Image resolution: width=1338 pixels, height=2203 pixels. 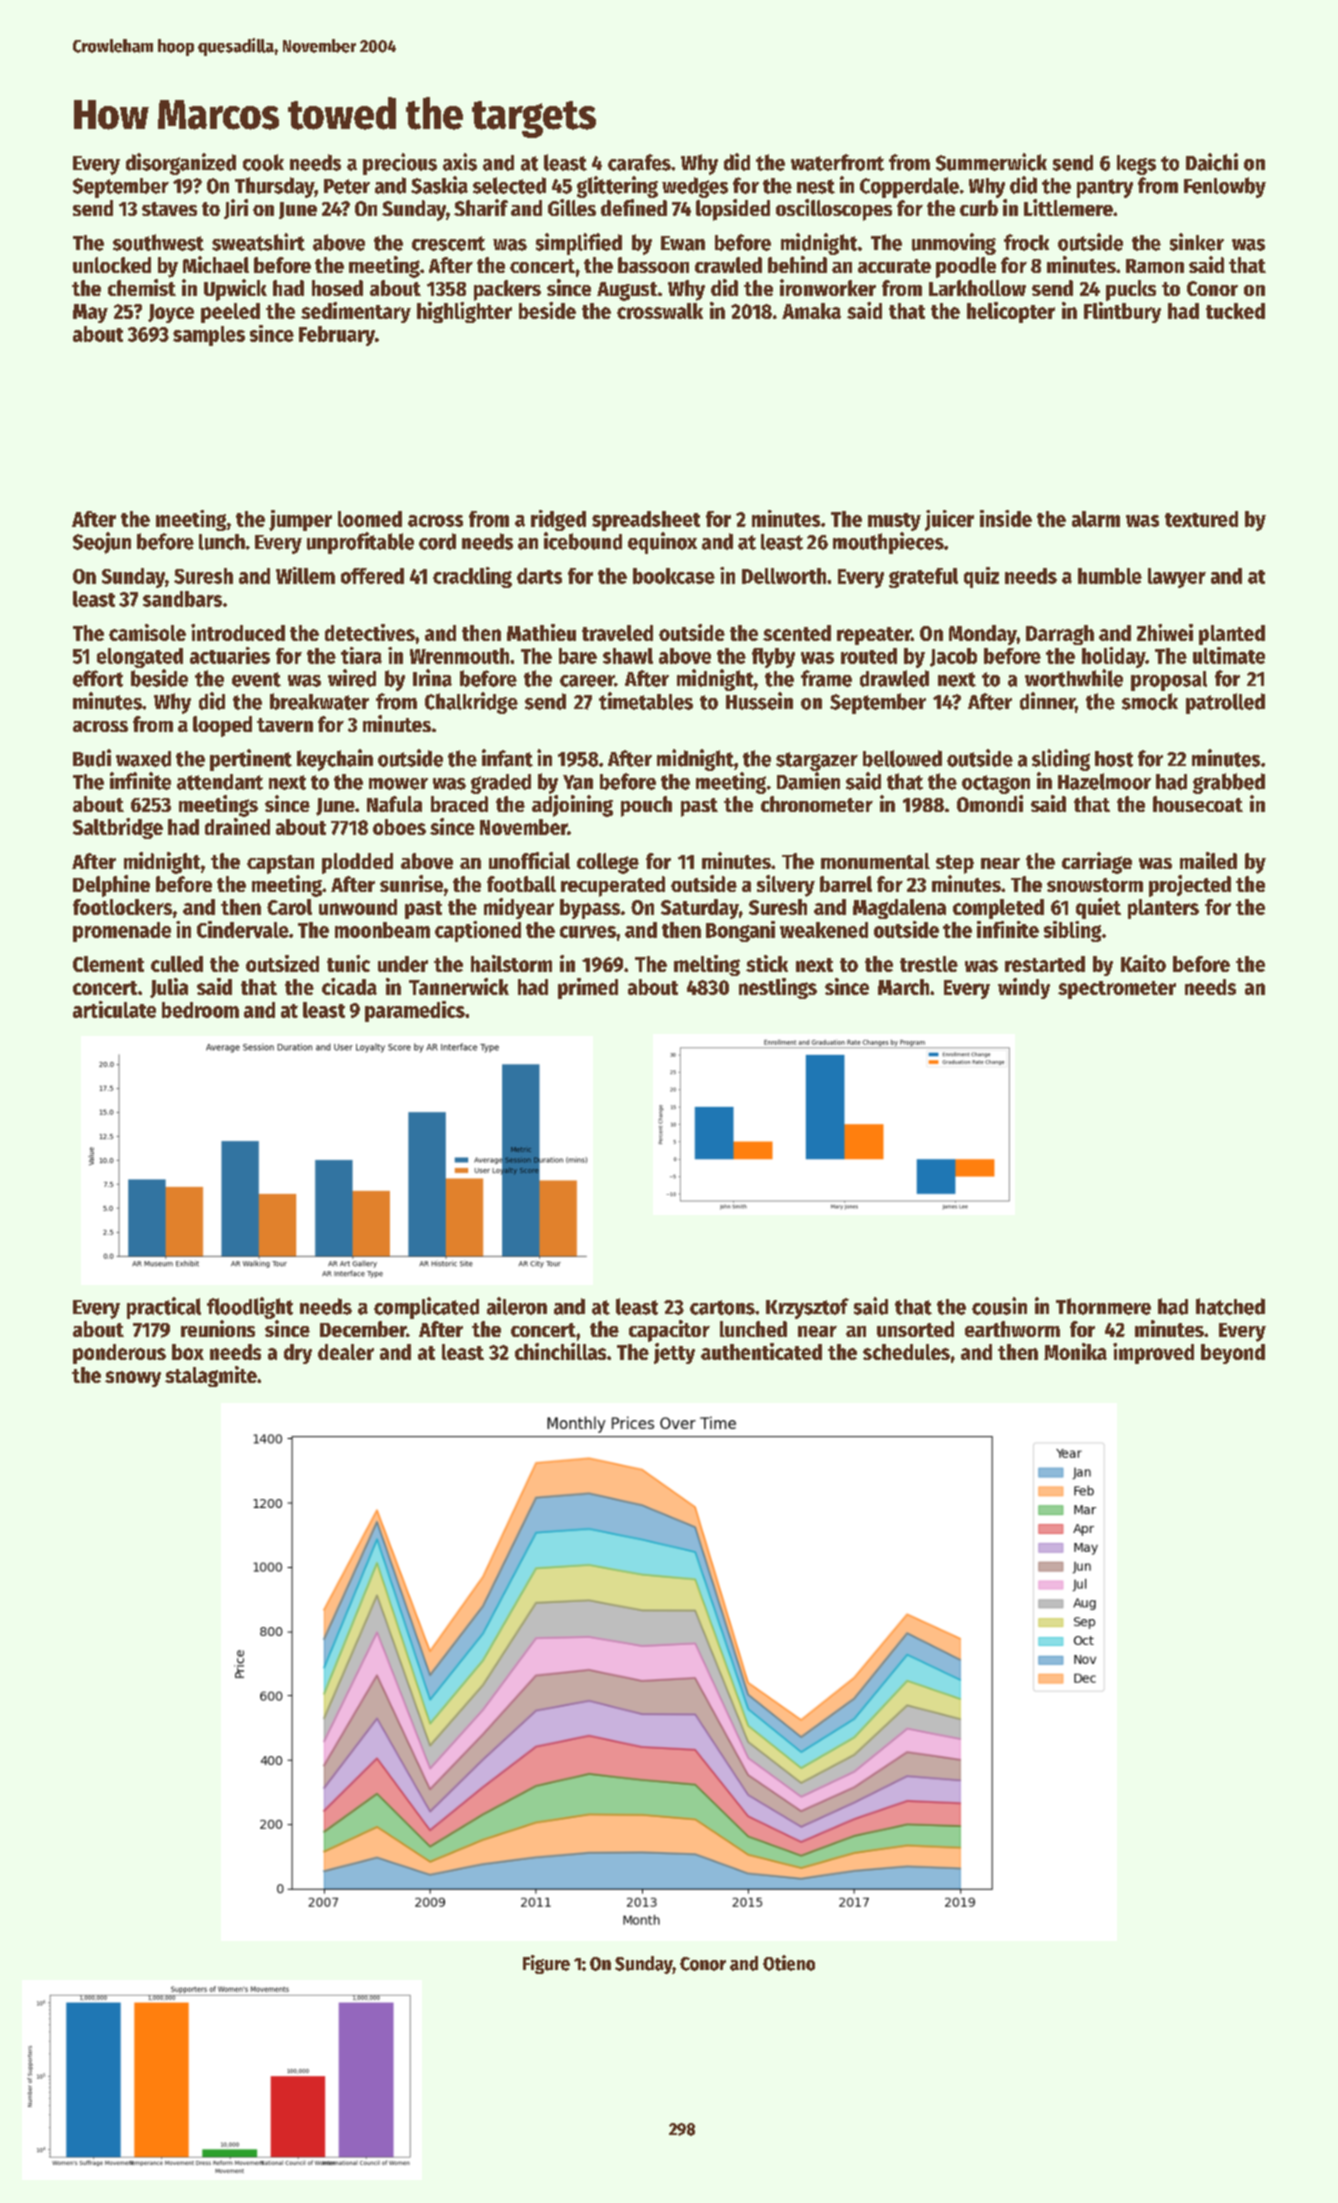 What do you see at coordinates (507, 290) in the page?
I see `packers` at bounding box center [507, 290].
